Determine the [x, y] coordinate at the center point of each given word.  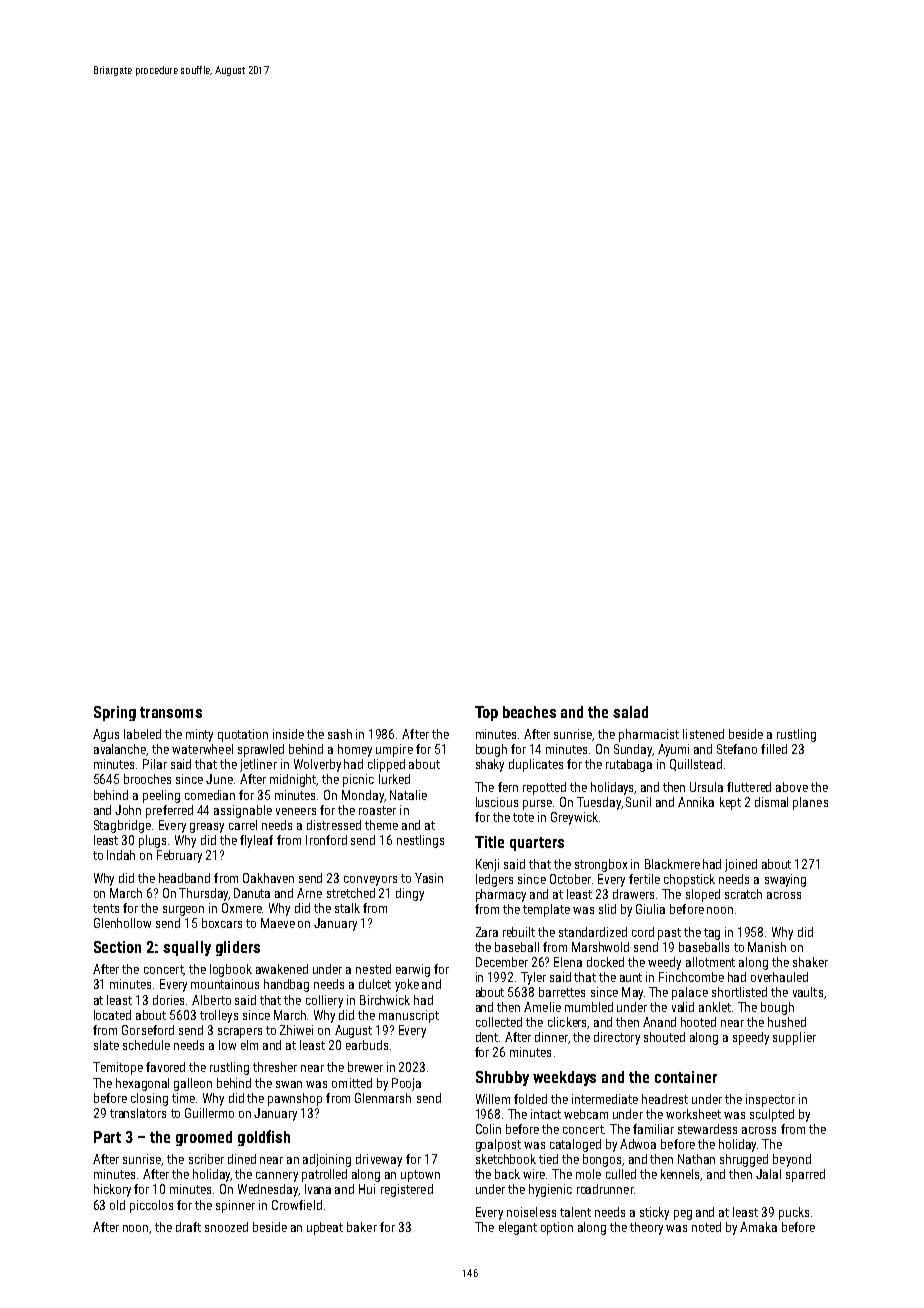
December [502, 962]
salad [630, 712]
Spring [115, 713]
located [112, 1015]
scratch [743, 894]
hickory [112, 1190]
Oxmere [242, 908]
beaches [529, 712]
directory [617, 1038]
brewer [365, 1067]
